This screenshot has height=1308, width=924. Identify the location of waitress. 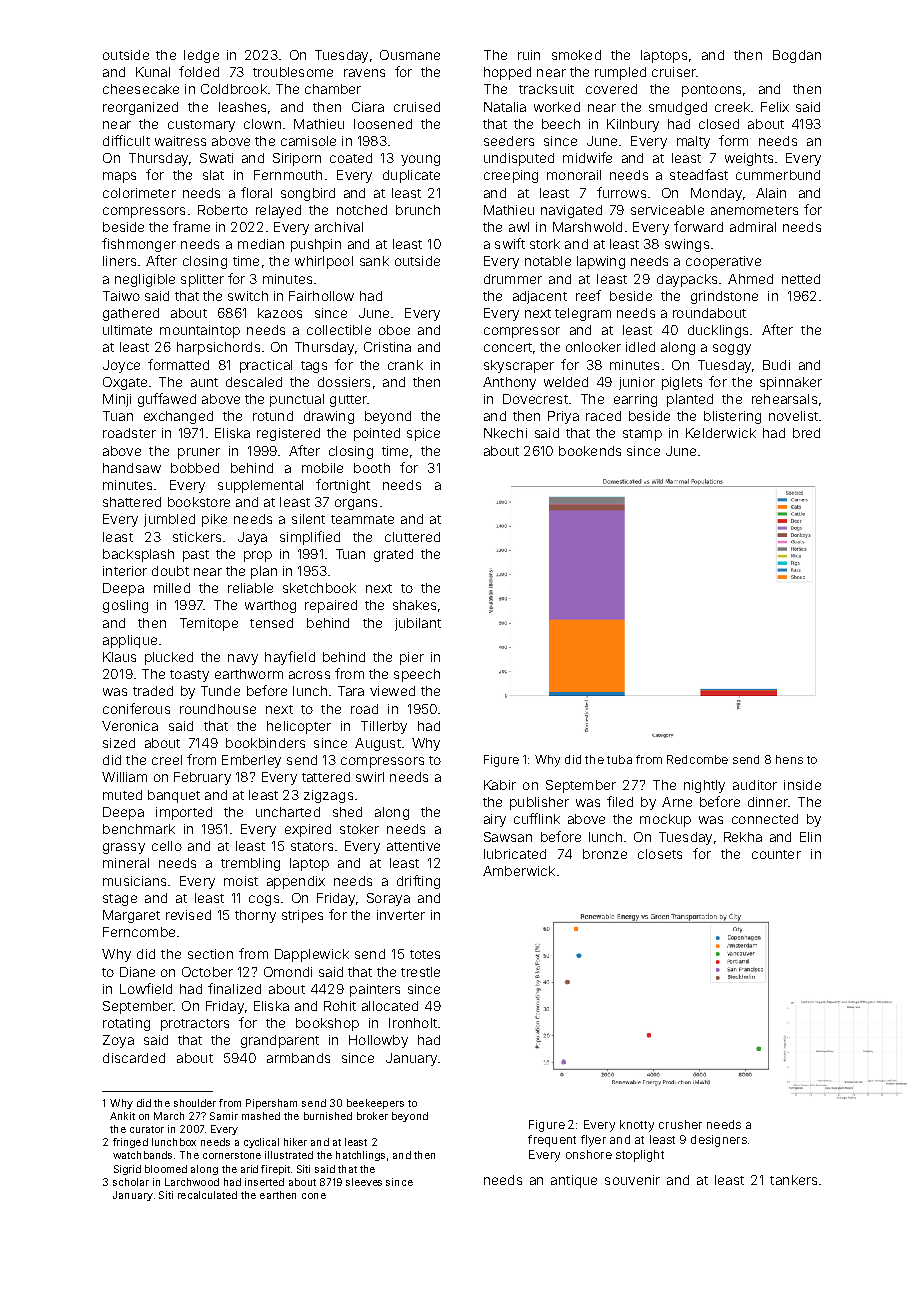
(180, 141).
